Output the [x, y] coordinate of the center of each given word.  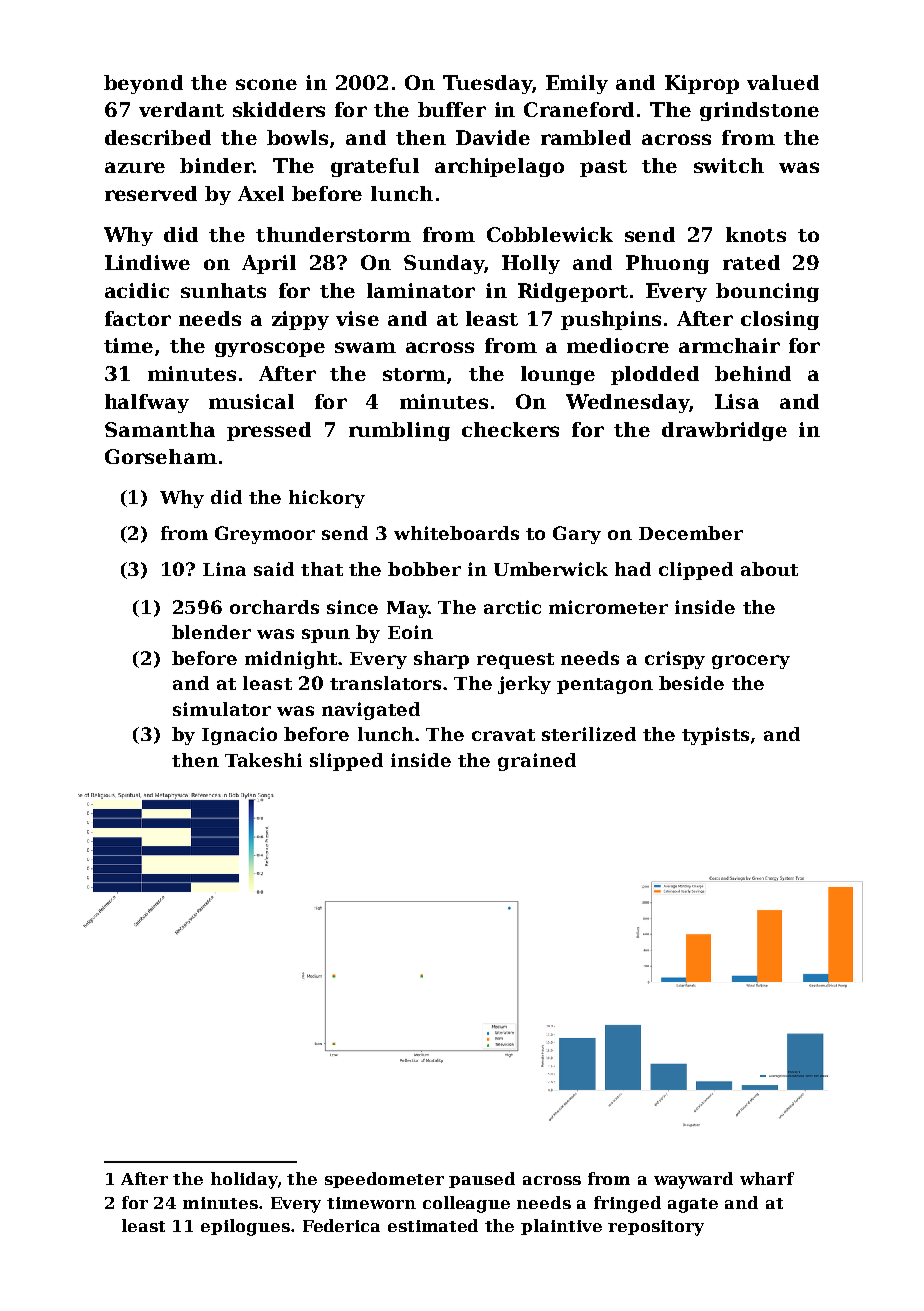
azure [135, 167]
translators [385, 683]
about [769, 569]
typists [715, 736]
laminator [421, 290]
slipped [346, 762]
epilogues [245, 1227]
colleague [466, 1204]
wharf [767, 1178]
